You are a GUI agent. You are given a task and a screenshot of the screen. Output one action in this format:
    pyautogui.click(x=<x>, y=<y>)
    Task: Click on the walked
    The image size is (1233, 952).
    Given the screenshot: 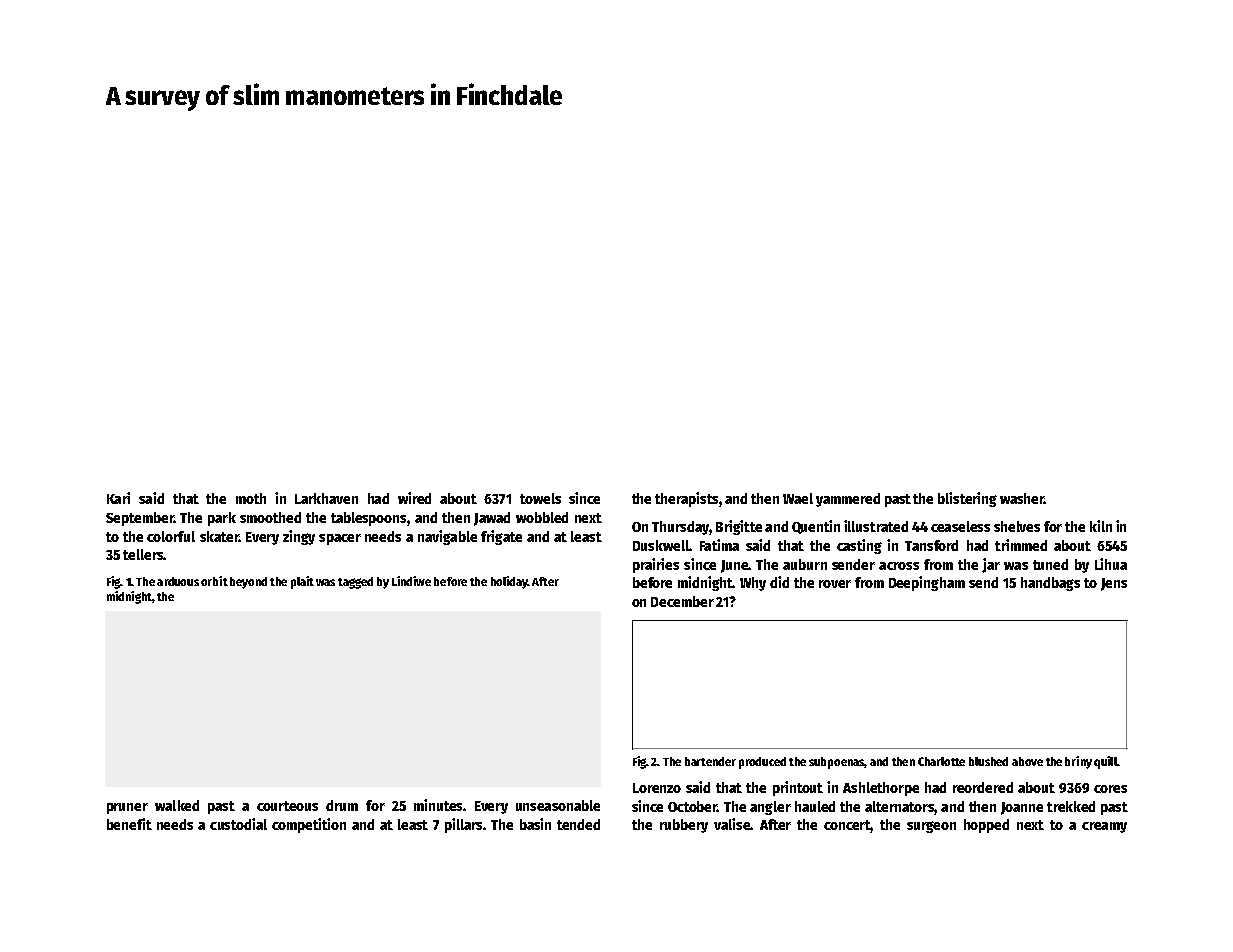 What is the action you would take?
    pyautogui.click(x=177, y=805)
